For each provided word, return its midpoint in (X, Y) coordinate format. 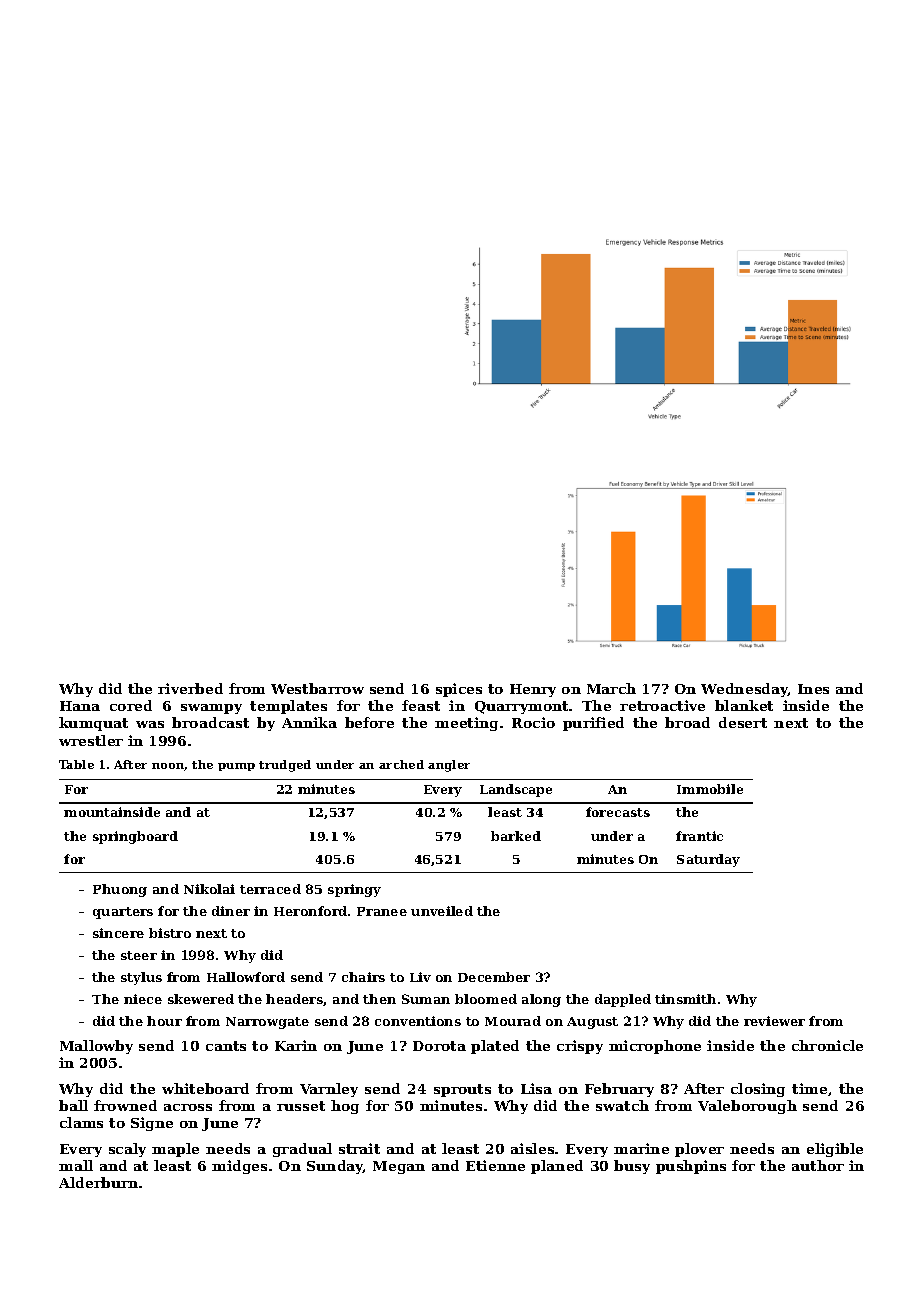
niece (143, 999)
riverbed (190, 688)
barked (516, 836)
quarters (123, 913)
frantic (699, 836)
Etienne (495, 1165)
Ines (813, 689)
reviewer (774, 1021)
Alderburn (98, 1182)
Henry (533, 690)
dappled (623, 1000)
